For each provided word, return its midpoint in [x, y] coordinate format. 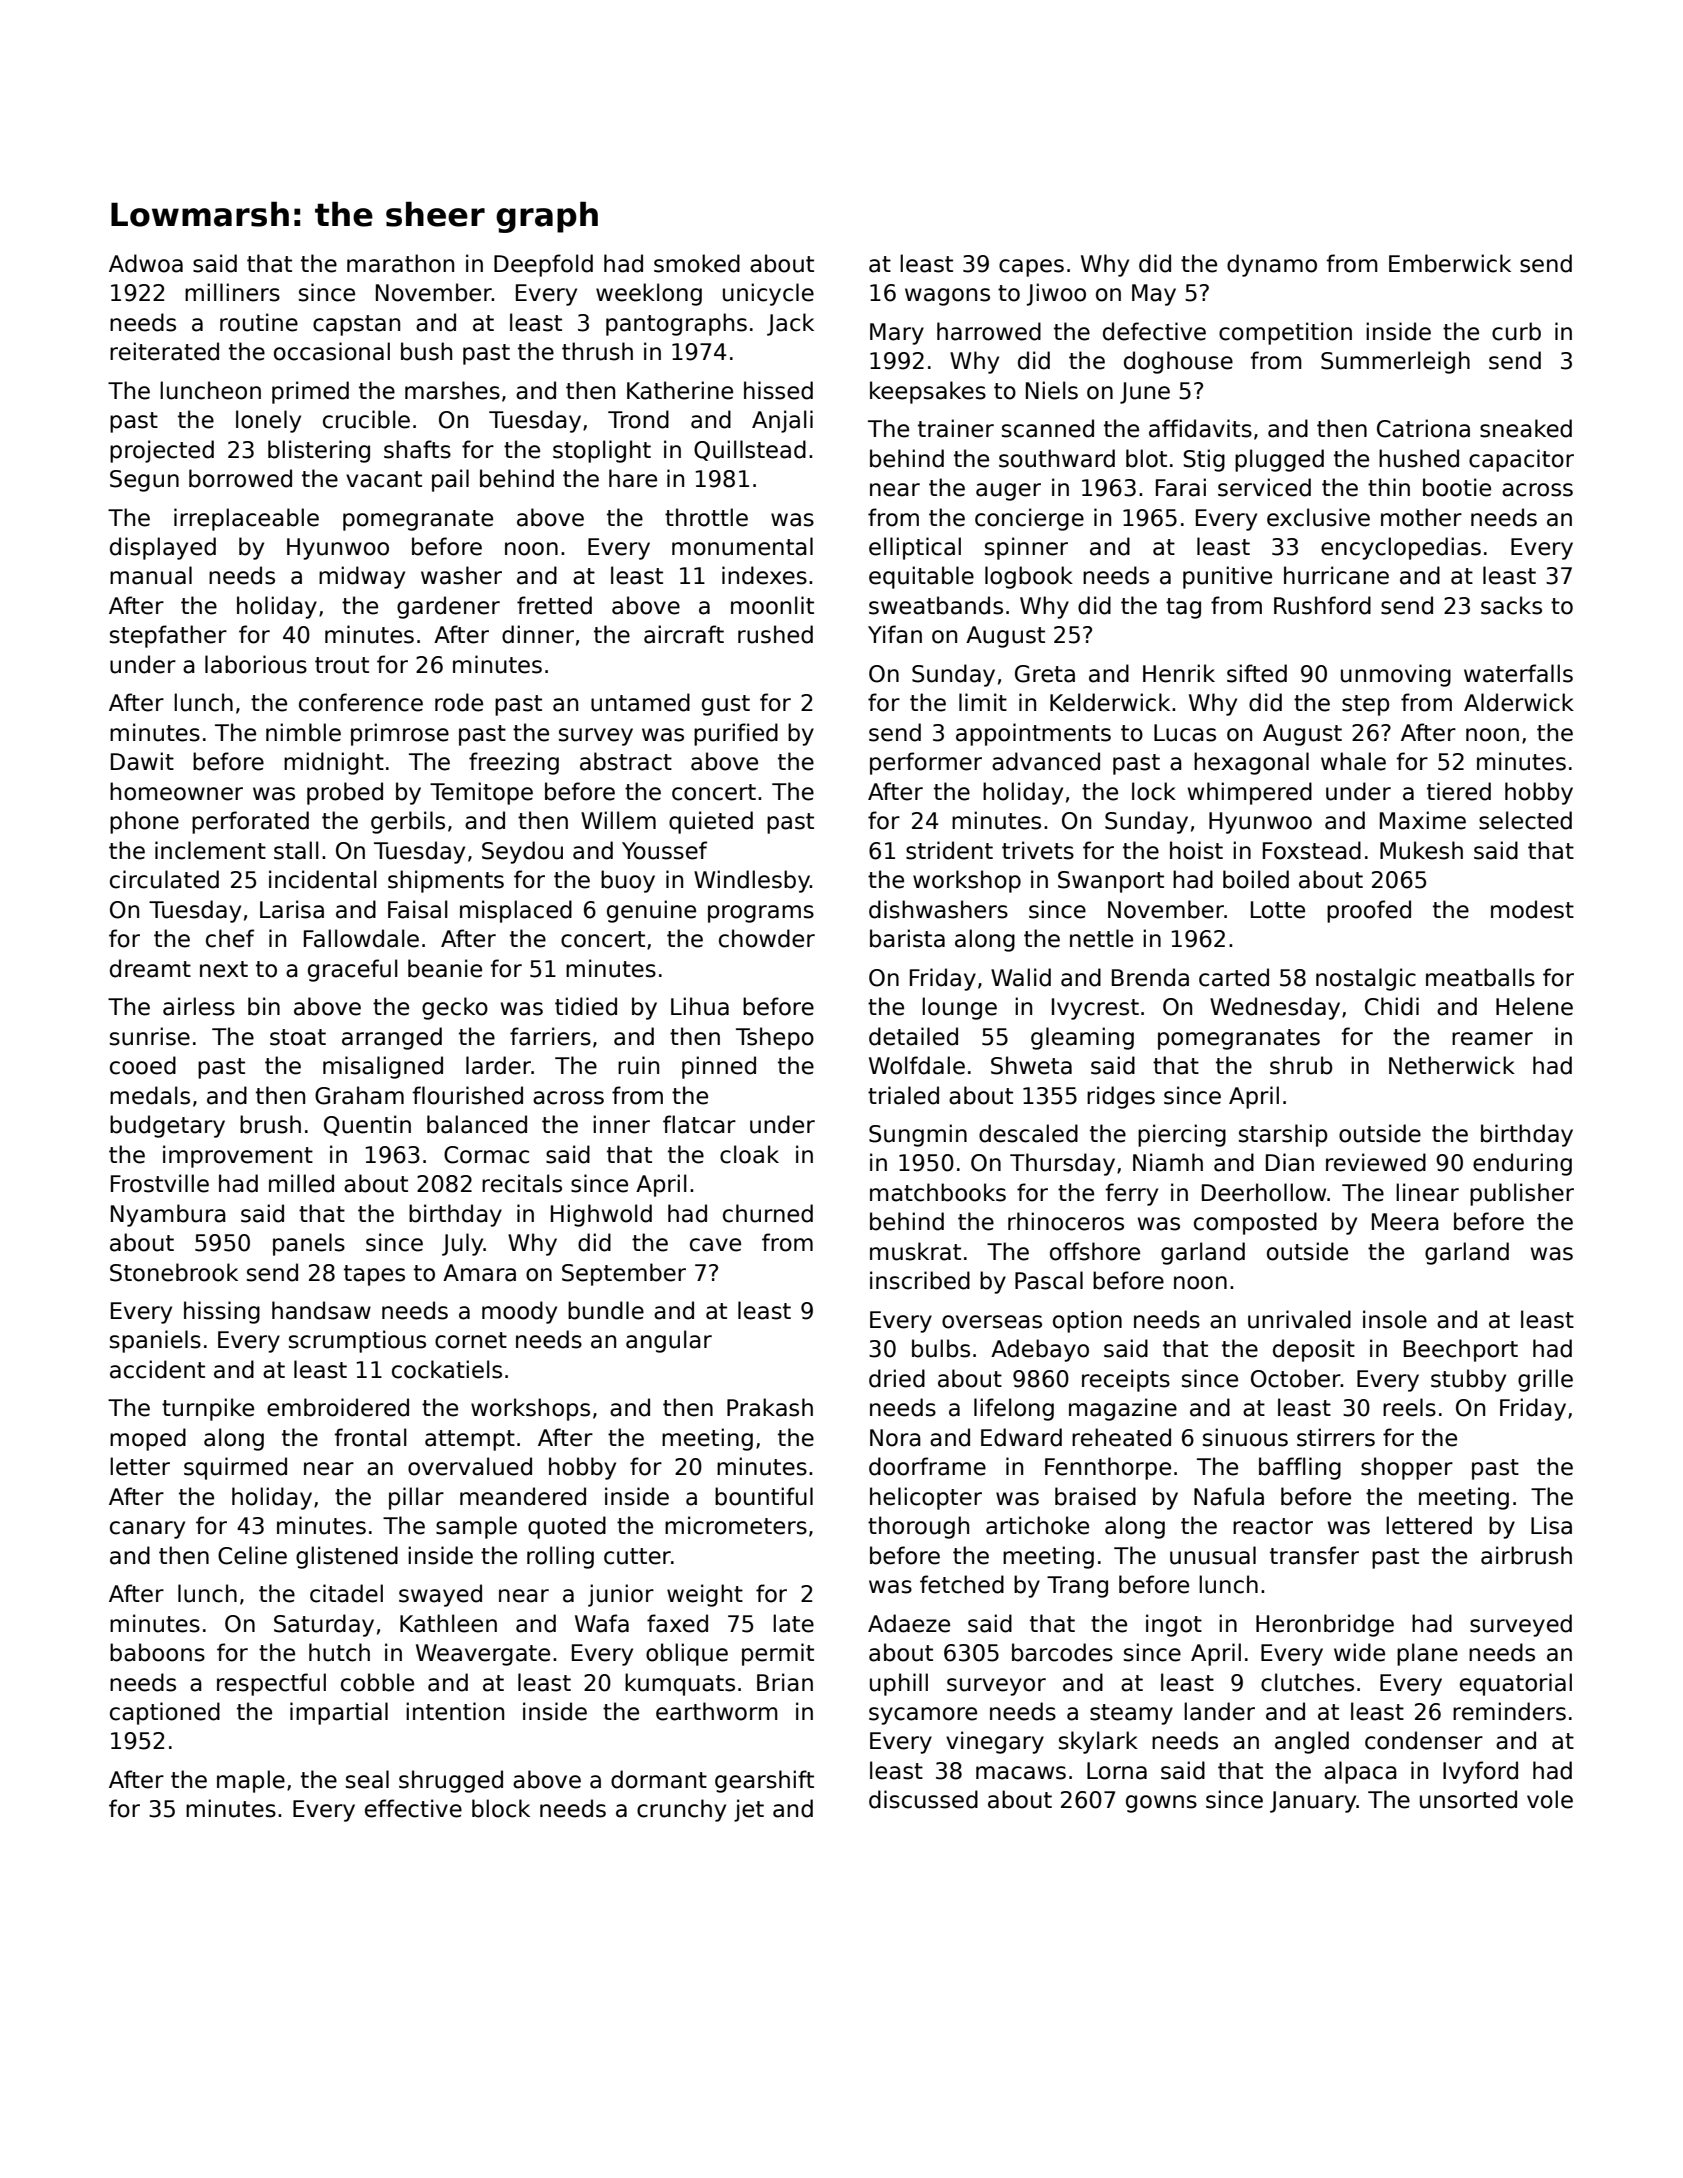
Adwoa [146, 263]
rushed [775, 634]
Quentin [367, 1125]
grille [1545, 1380]
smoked [697, 263]
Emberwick [1450, 263]
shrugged [451, 1781]
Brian [785, 1682]
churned [768, 1213]
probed [345, 793]
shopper [1407, 1468]
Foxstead [1312, 850]
